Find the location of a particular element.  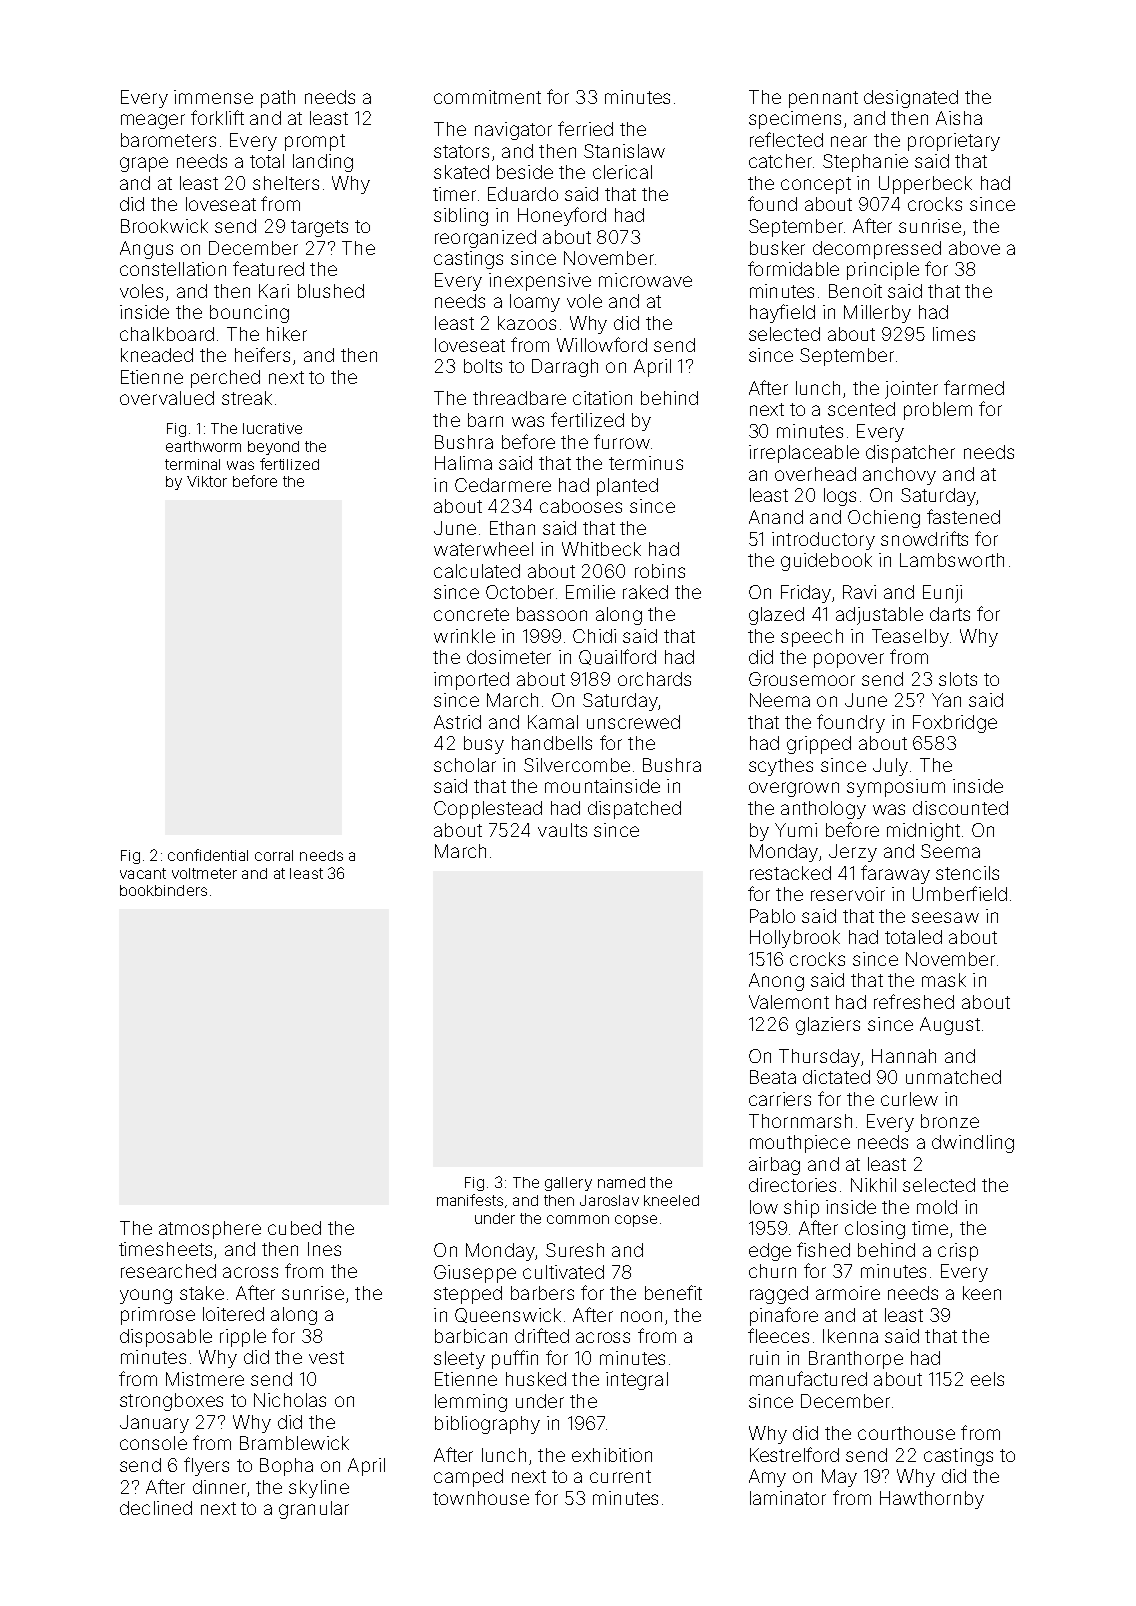

commitment is located at coordinates (487, 97).
